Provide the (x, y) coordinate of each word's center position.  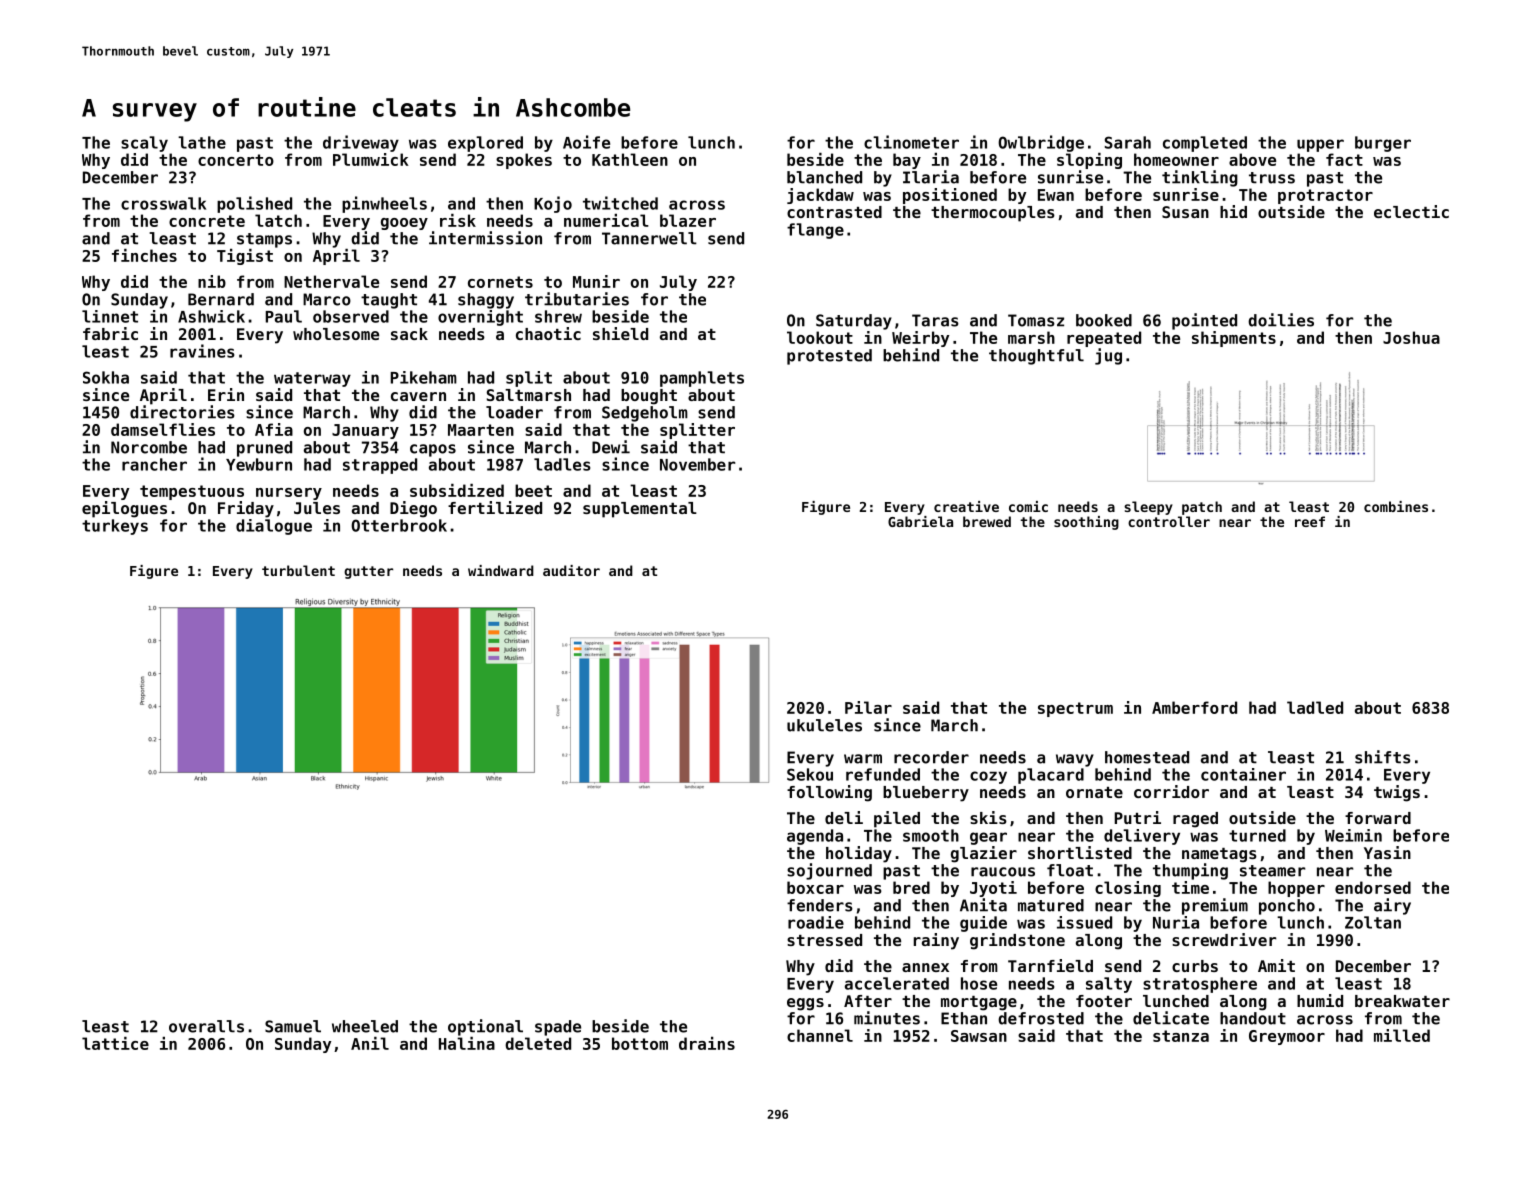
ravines (202, 351)
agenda (815, 837)
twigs (1397, 793)
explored (485, 144)
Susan (1185, 212)
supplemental (640, 510)
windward (501, 570)
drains (707, 1043)
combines (1396, 506)
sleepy (1148, 508)
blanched (824, 177)
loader (514, 412)
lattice (115, 1043)
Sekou (810, 774)
